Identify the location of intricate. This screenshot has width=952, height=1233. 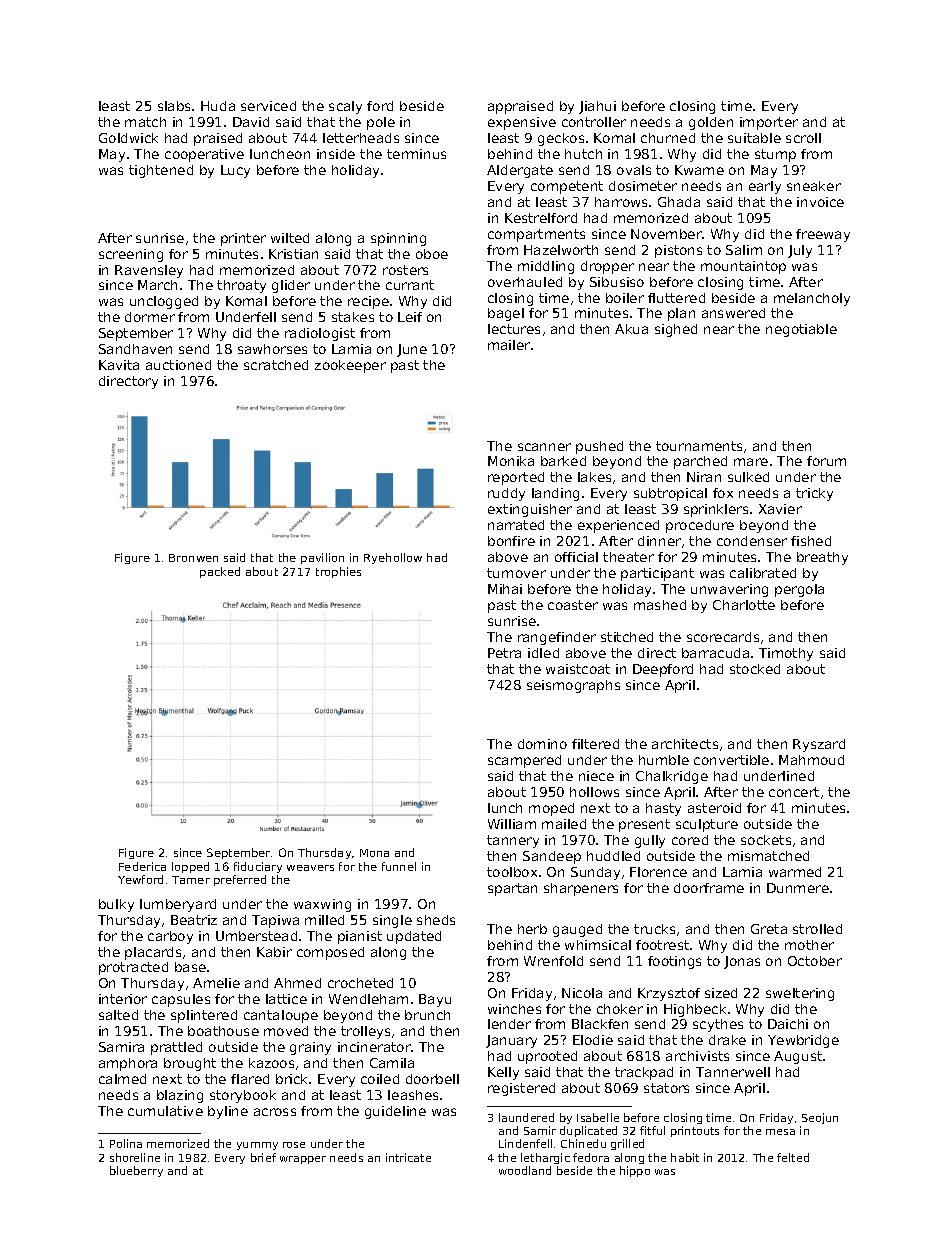
(408, 1157).
